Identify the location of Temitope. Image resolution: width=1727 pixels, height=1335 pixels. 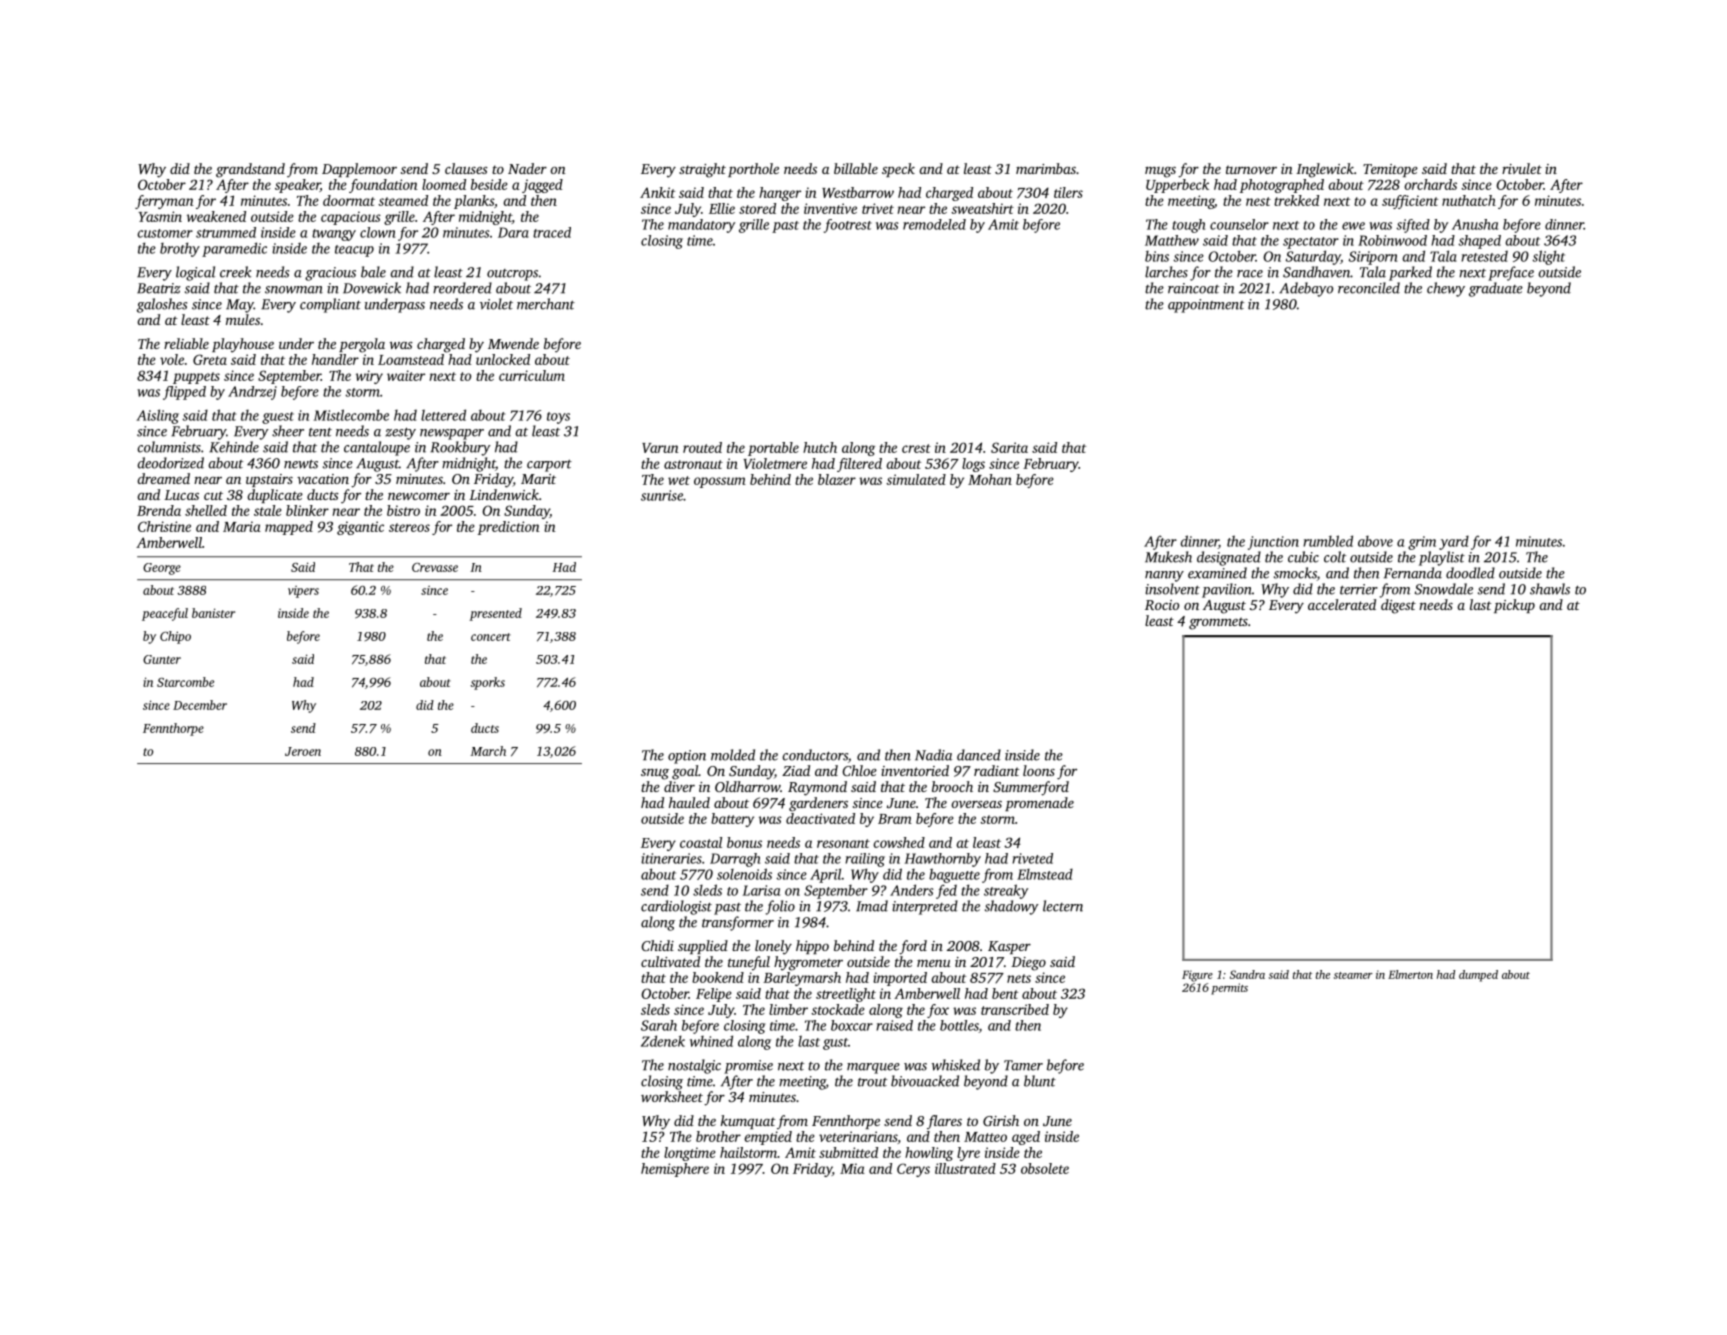
(1390, 170).
